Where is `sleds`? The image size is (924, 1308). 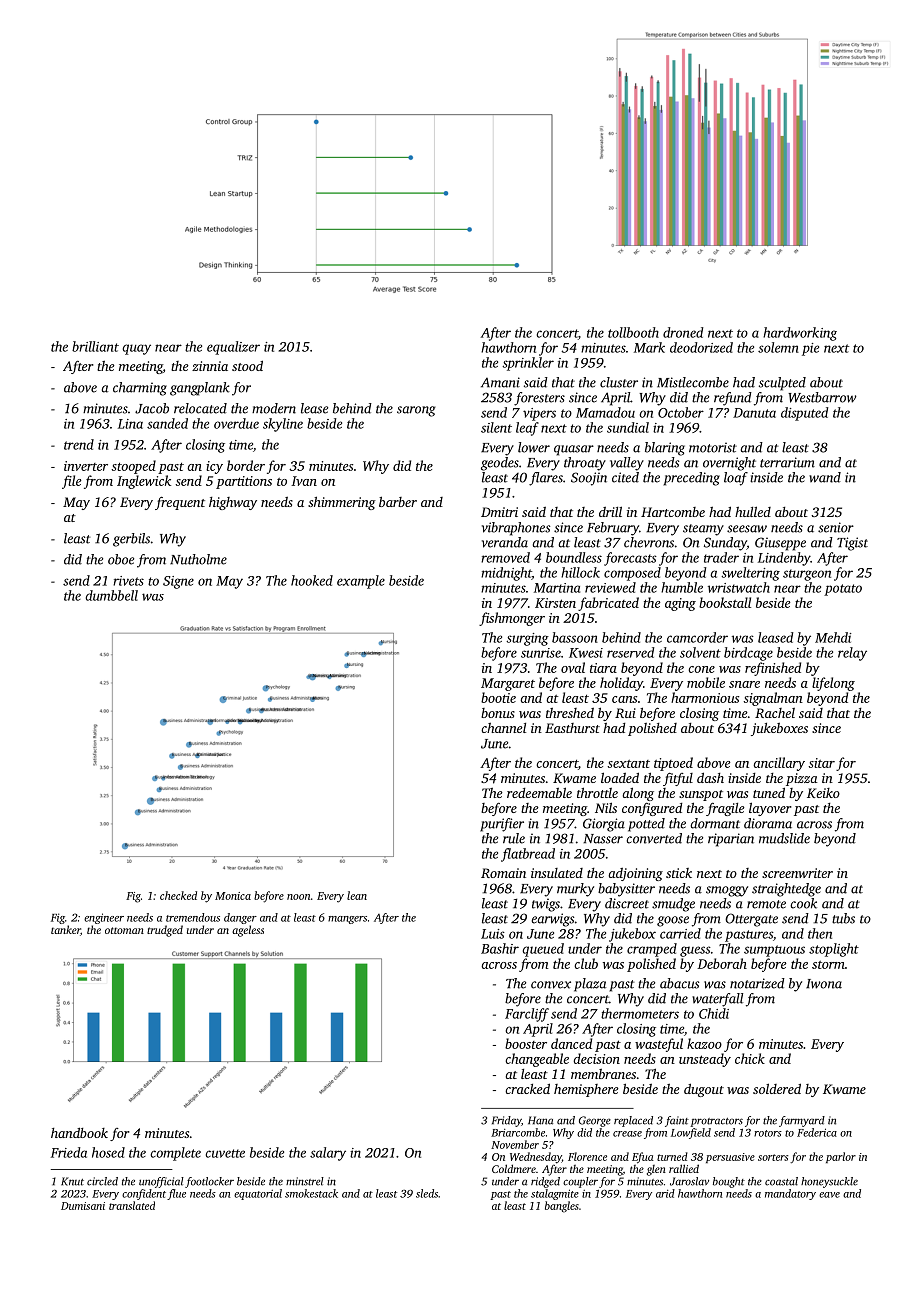 sleds is located at coordinates (427, 1193).
